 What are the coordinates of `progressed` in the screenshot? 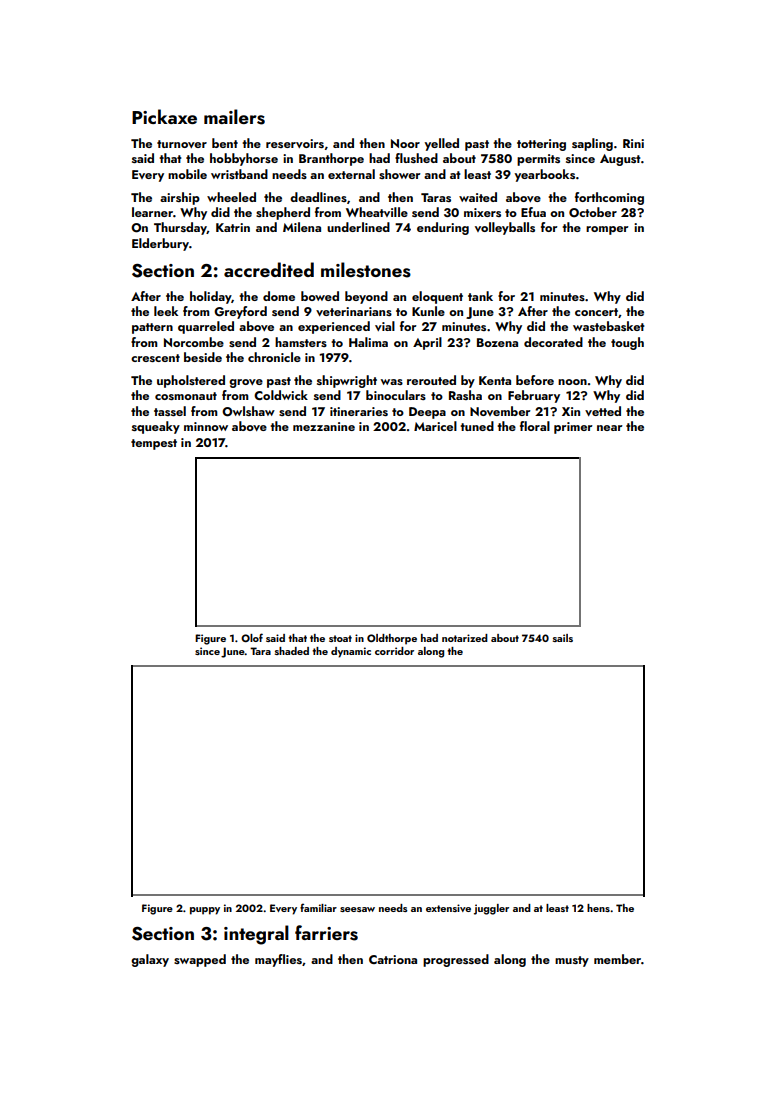 It's located at (456, 960).
